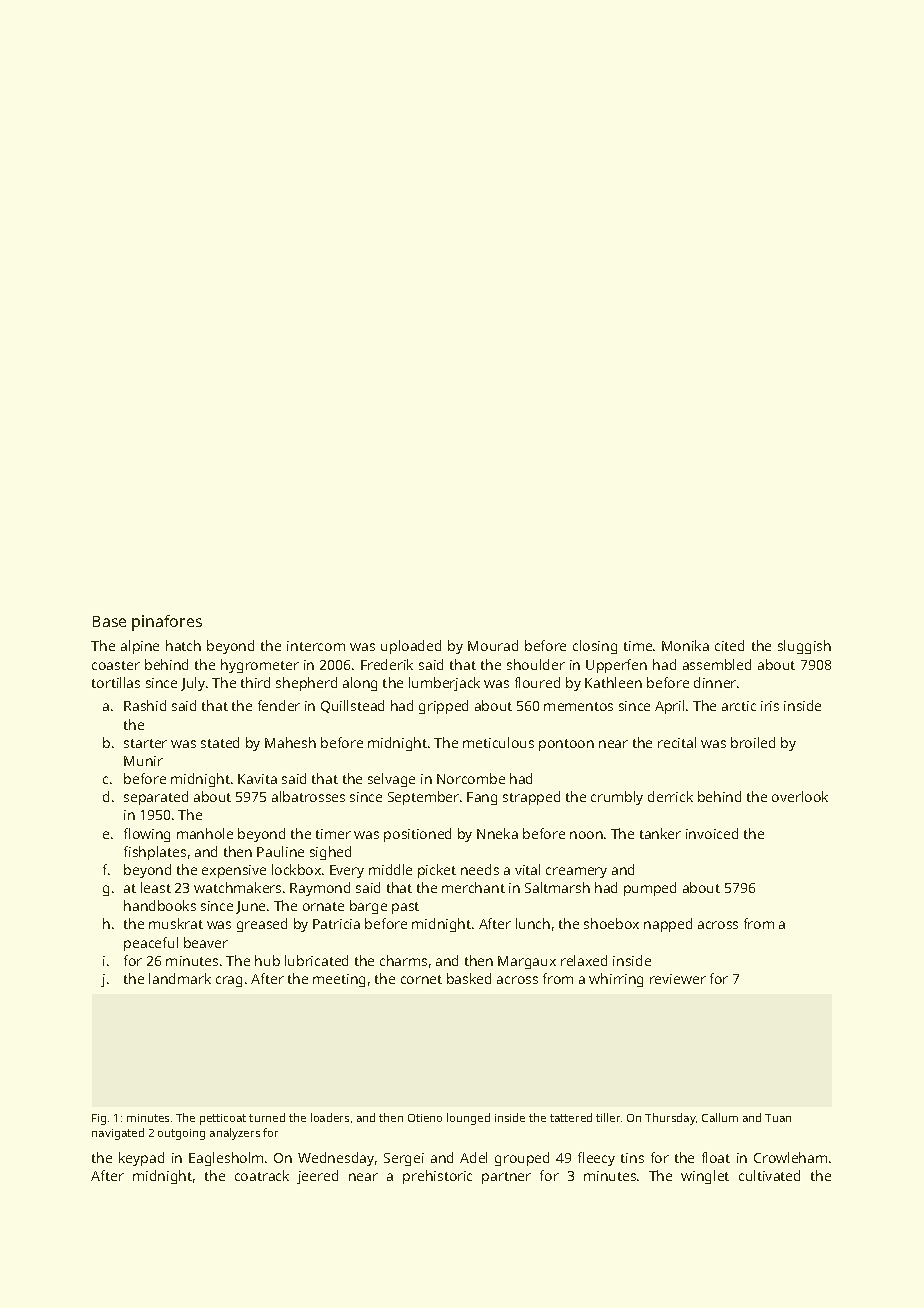 The width and height of the document is (924, 1308). I want to click on analyzers, so click(235, 1134).
